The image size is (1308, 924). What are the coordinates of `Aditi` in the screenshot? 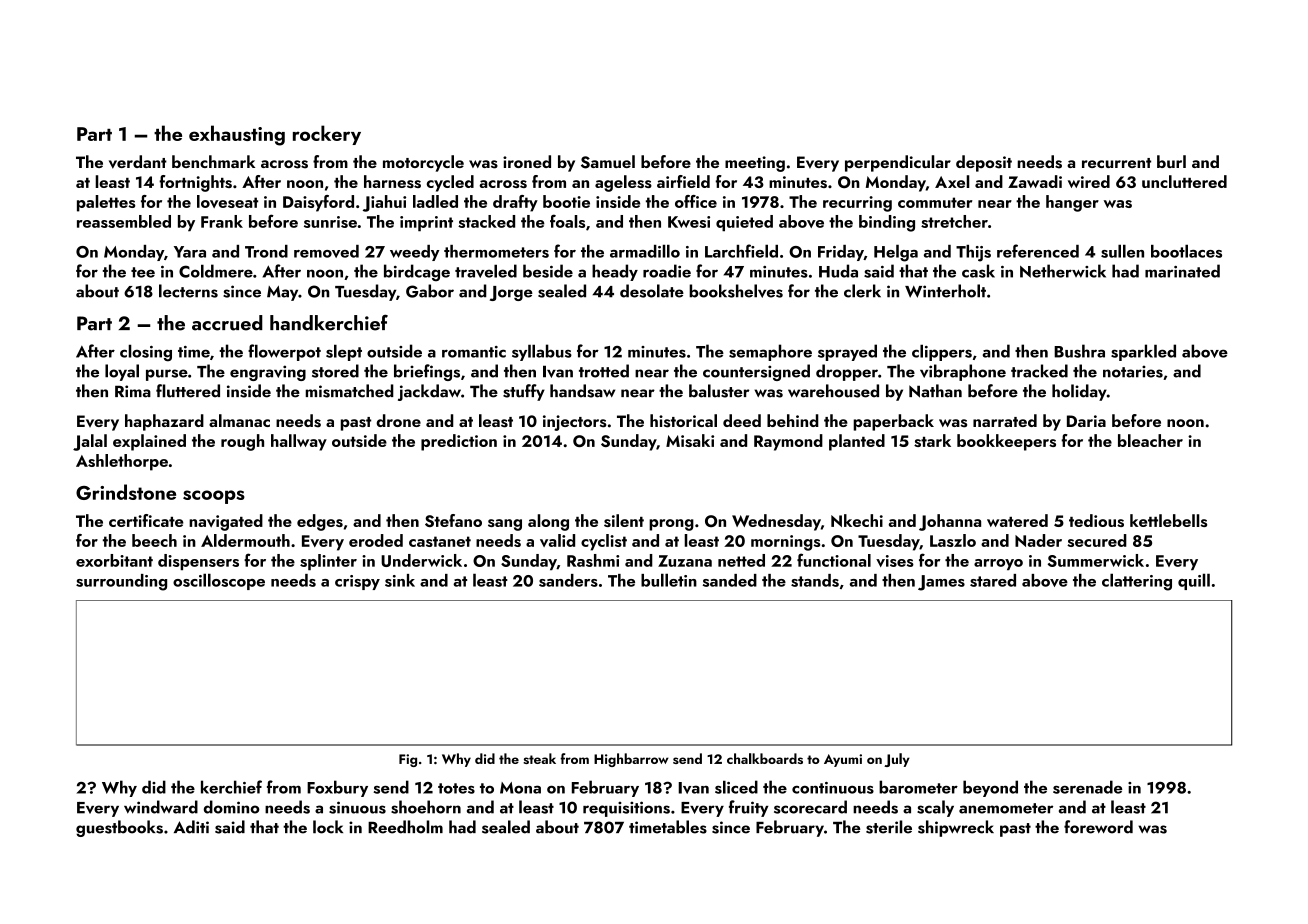 It's located at (191, 827).
